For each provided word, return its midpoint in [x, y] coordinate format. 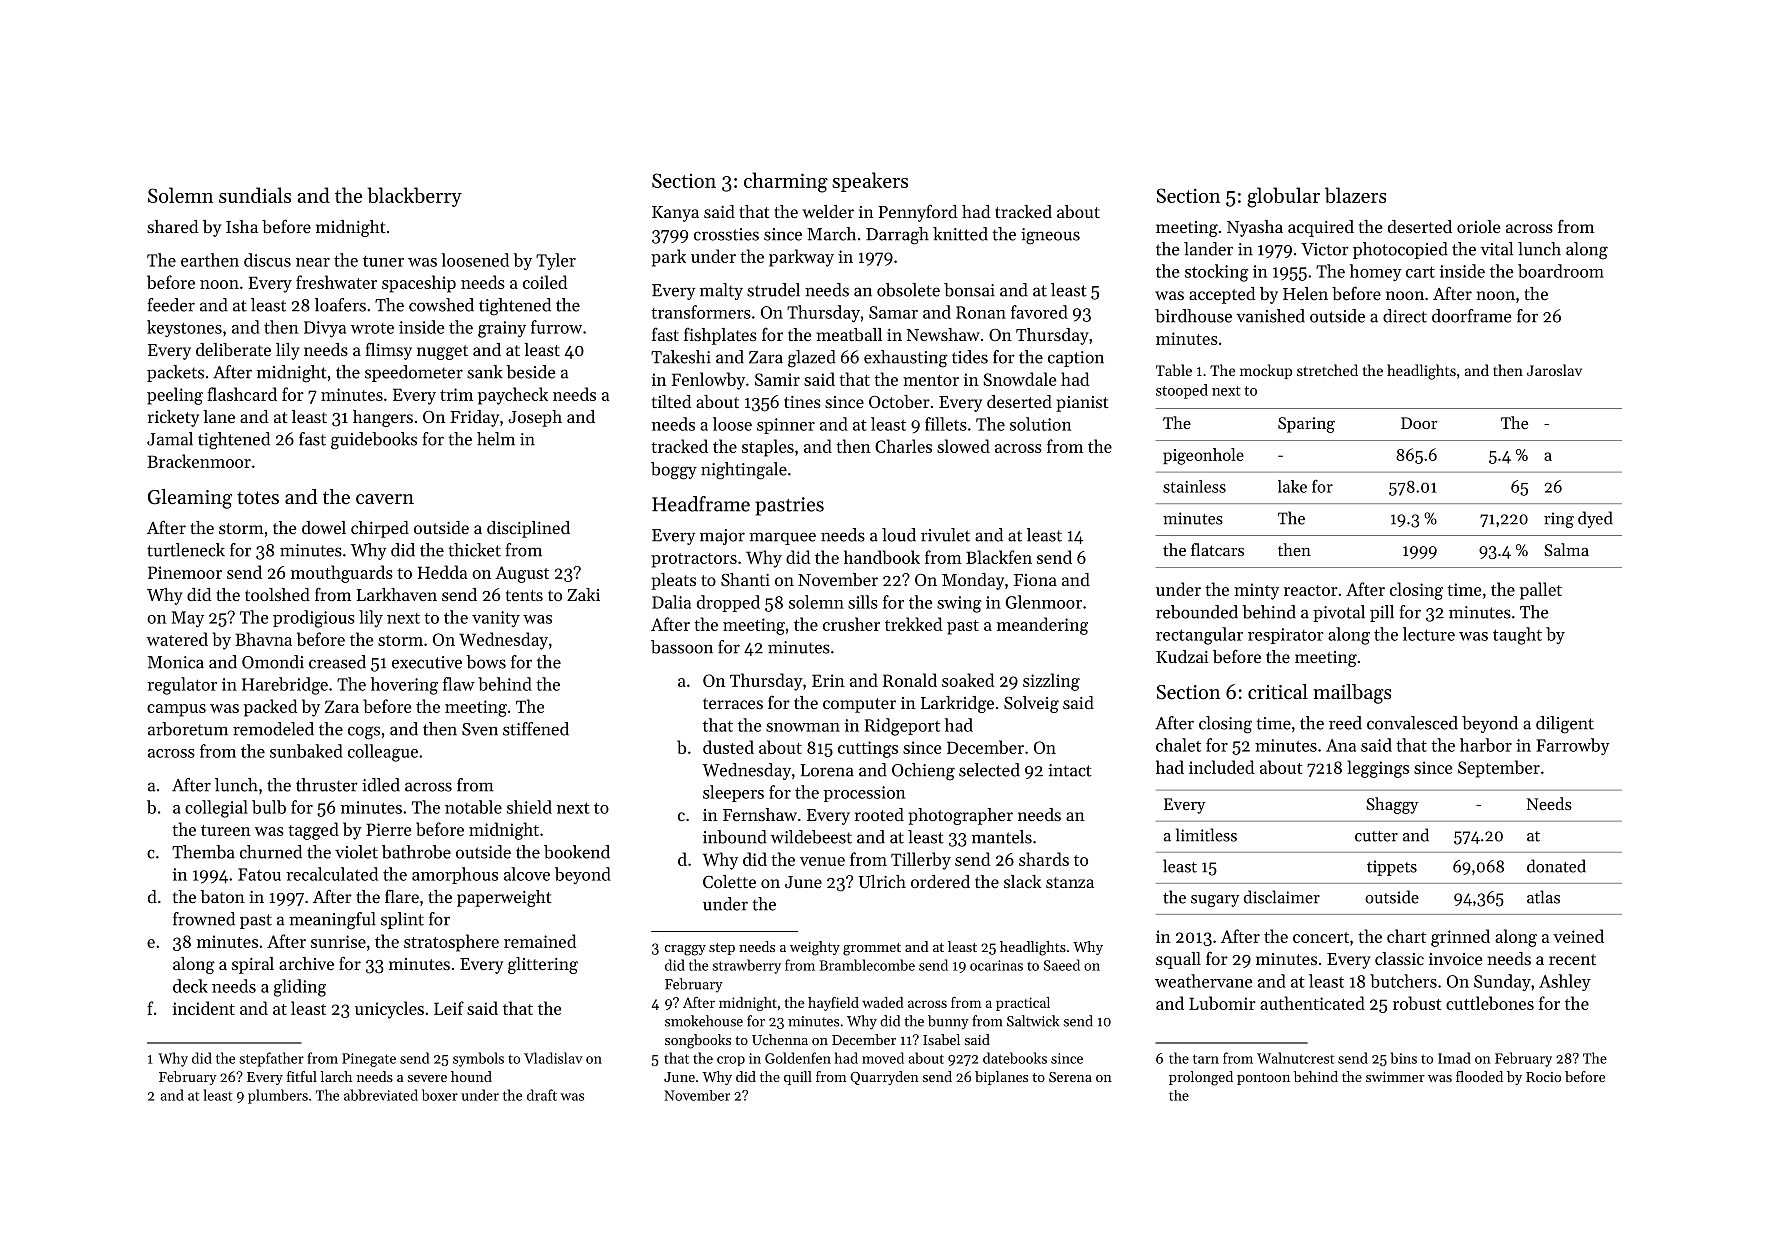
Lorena [827, 770]
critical [1278, 692]
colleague [383, 753]
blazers [1355, 195]
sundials [255, 195]
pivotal [1339, 613]
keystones [184, 328]
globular [1283, 197]
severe [427, 1078]
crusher [851, 624]
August [522, 574]
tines [802, 402]
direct [1405, 316]
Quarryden [884, 1078]
